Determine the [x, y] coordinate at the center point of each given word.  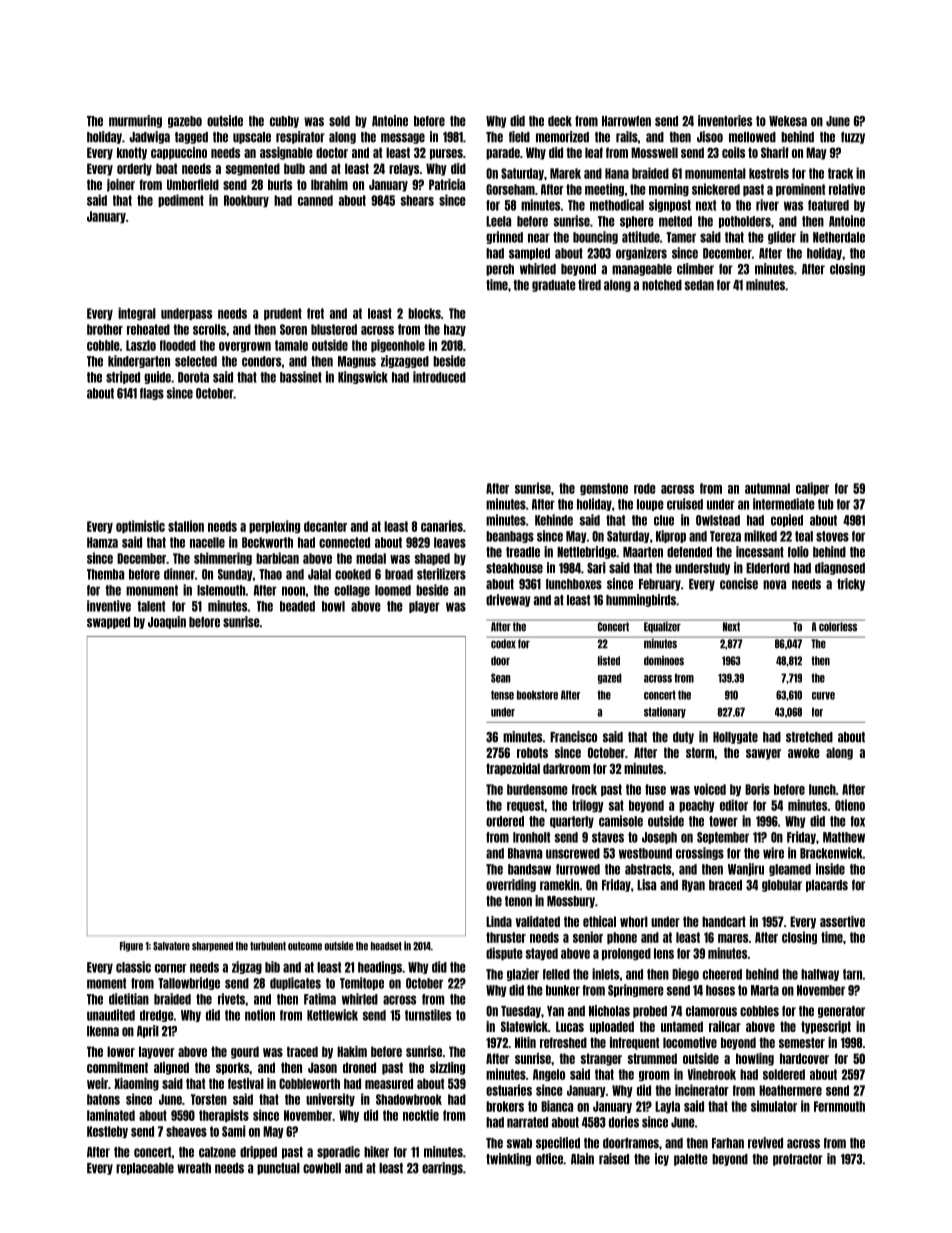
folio [798, 552]
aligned [171, 1068]
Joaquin [167, 622]
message [403, 138]
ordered [505, 821]
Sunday [235, 575]
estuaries [509, 1090]
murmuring [135, 121]
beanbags [510, 537]
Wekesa [788, 121]
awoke [804, 752]
